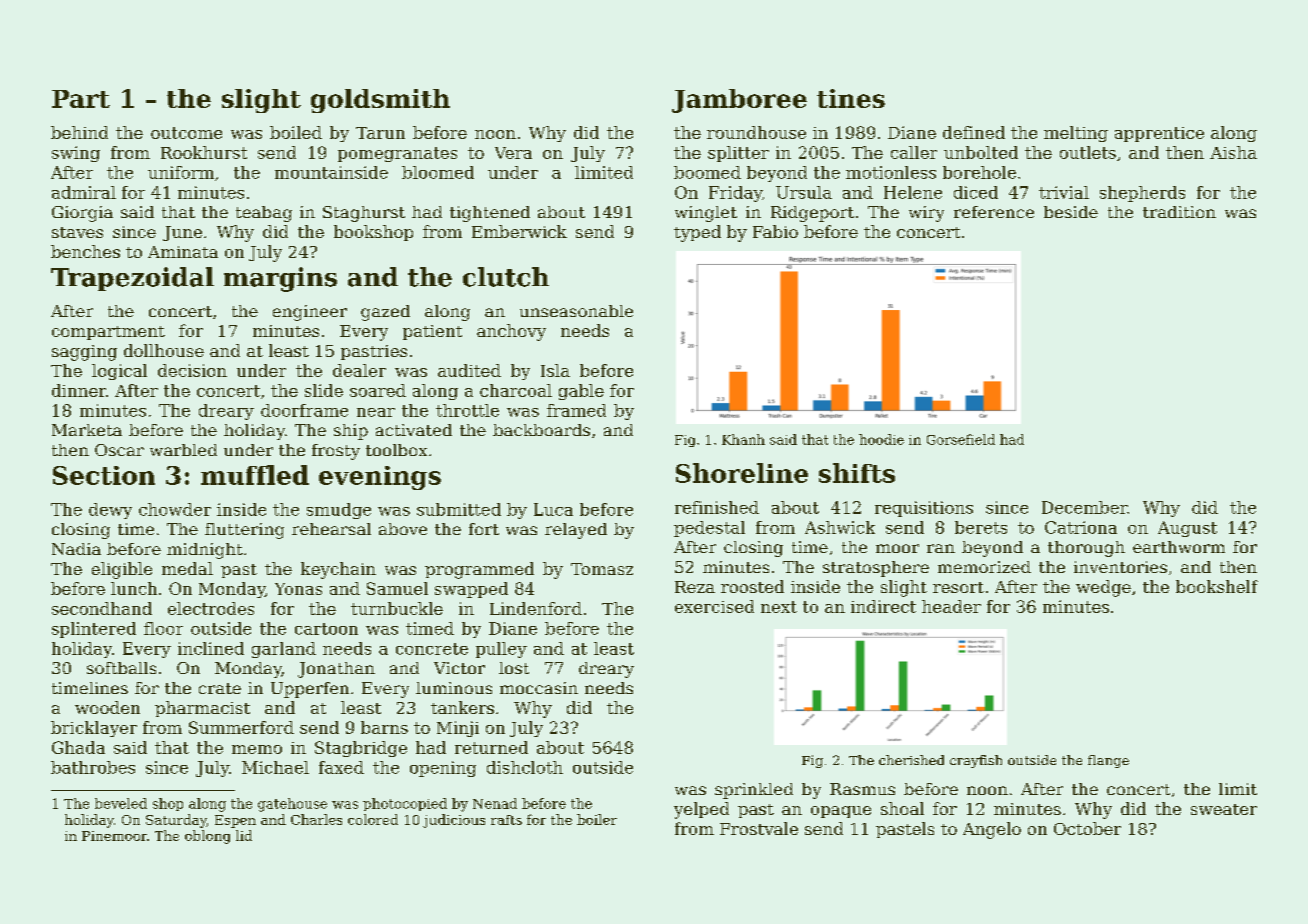 The width and height of the image is (1308, 924). I want to click on concrete, so click(432, 649).
